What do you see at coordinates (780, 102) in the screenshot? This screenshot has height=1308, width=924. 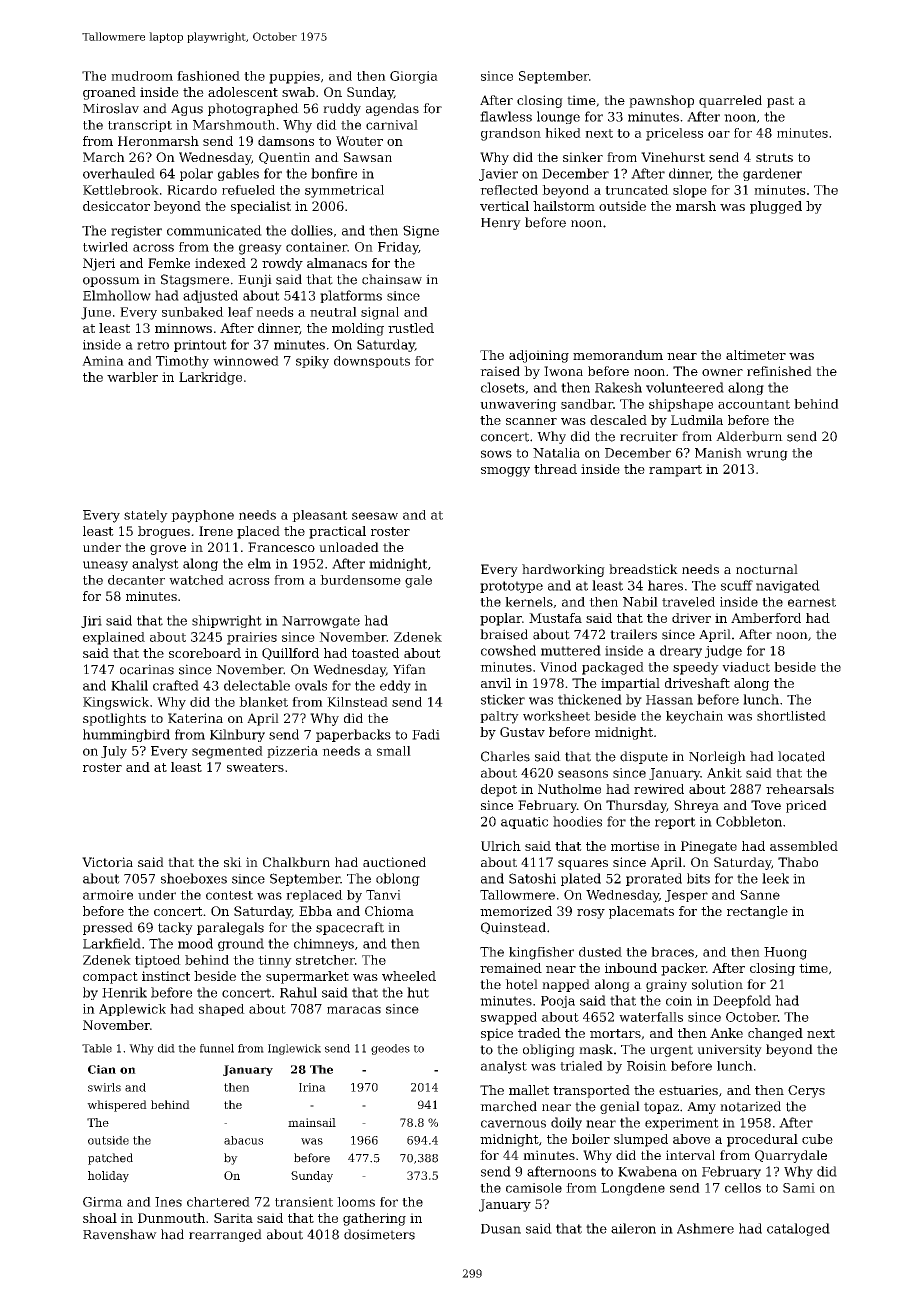 I see `past` at bounding box center [780, 102].
